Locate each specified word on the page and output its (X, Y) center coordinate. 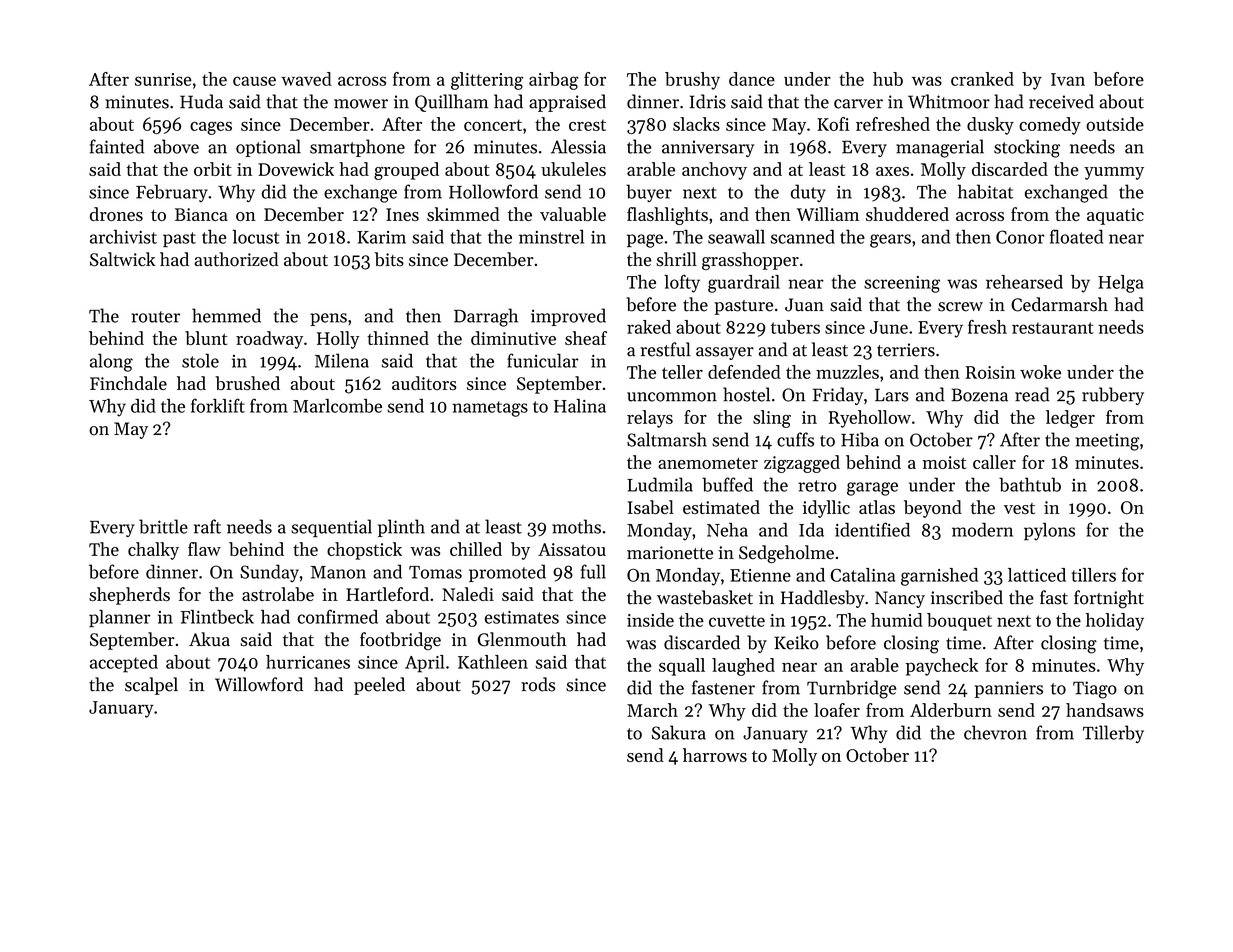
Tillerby (1113, 734)
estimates (522, 617)
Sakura (679, 732)
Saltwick (122, 259)
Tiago (1095, 690)
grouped (406, 171)
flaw (204, 549)
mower (361, 104)
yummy (1114, 173)
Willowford (259, 684)
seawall (736, 237)
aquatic (1115, 216)
